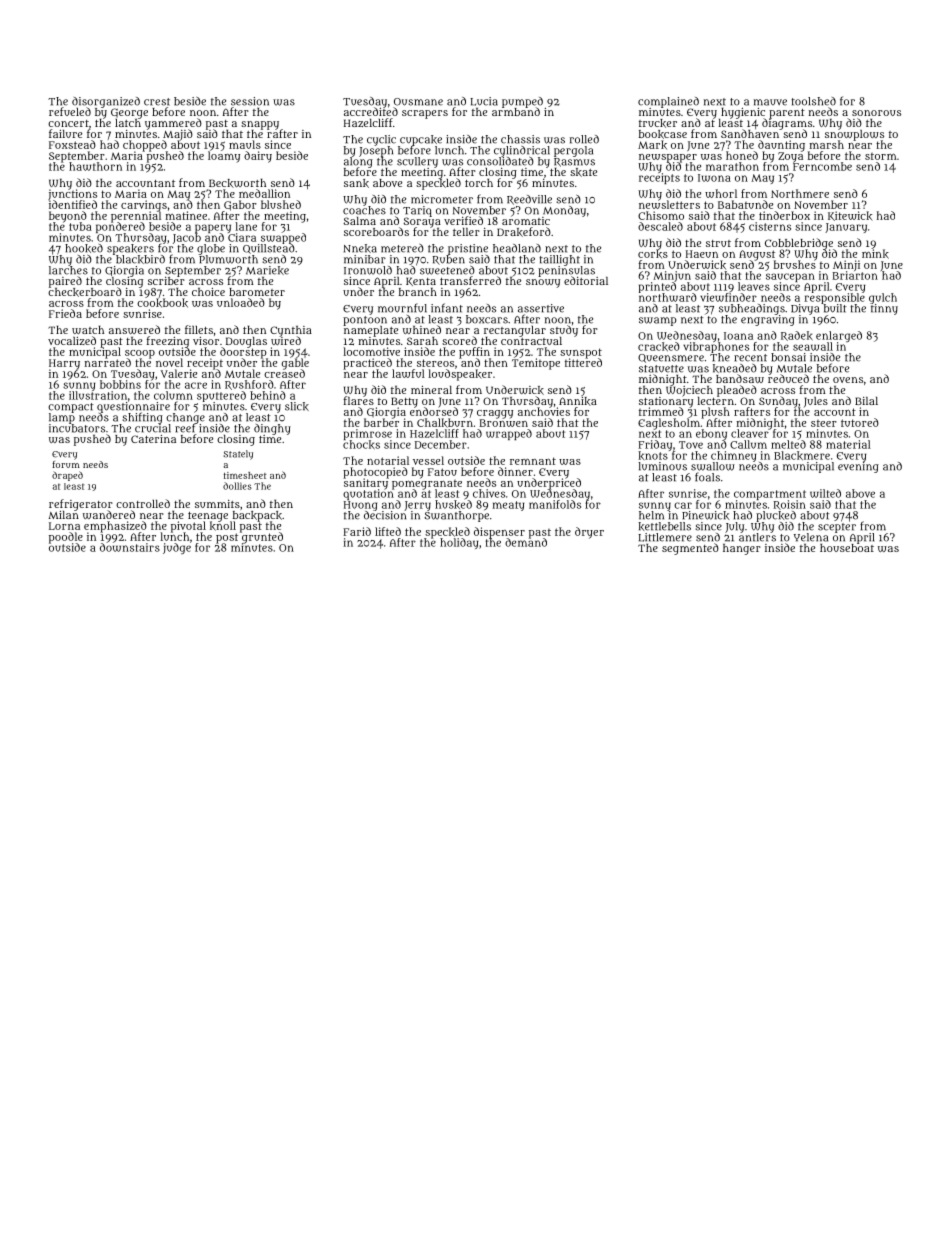 The image size is (952, 1233). Describe the element at coordinates (130, 547) in the image. I see `downstairs` at that location.
